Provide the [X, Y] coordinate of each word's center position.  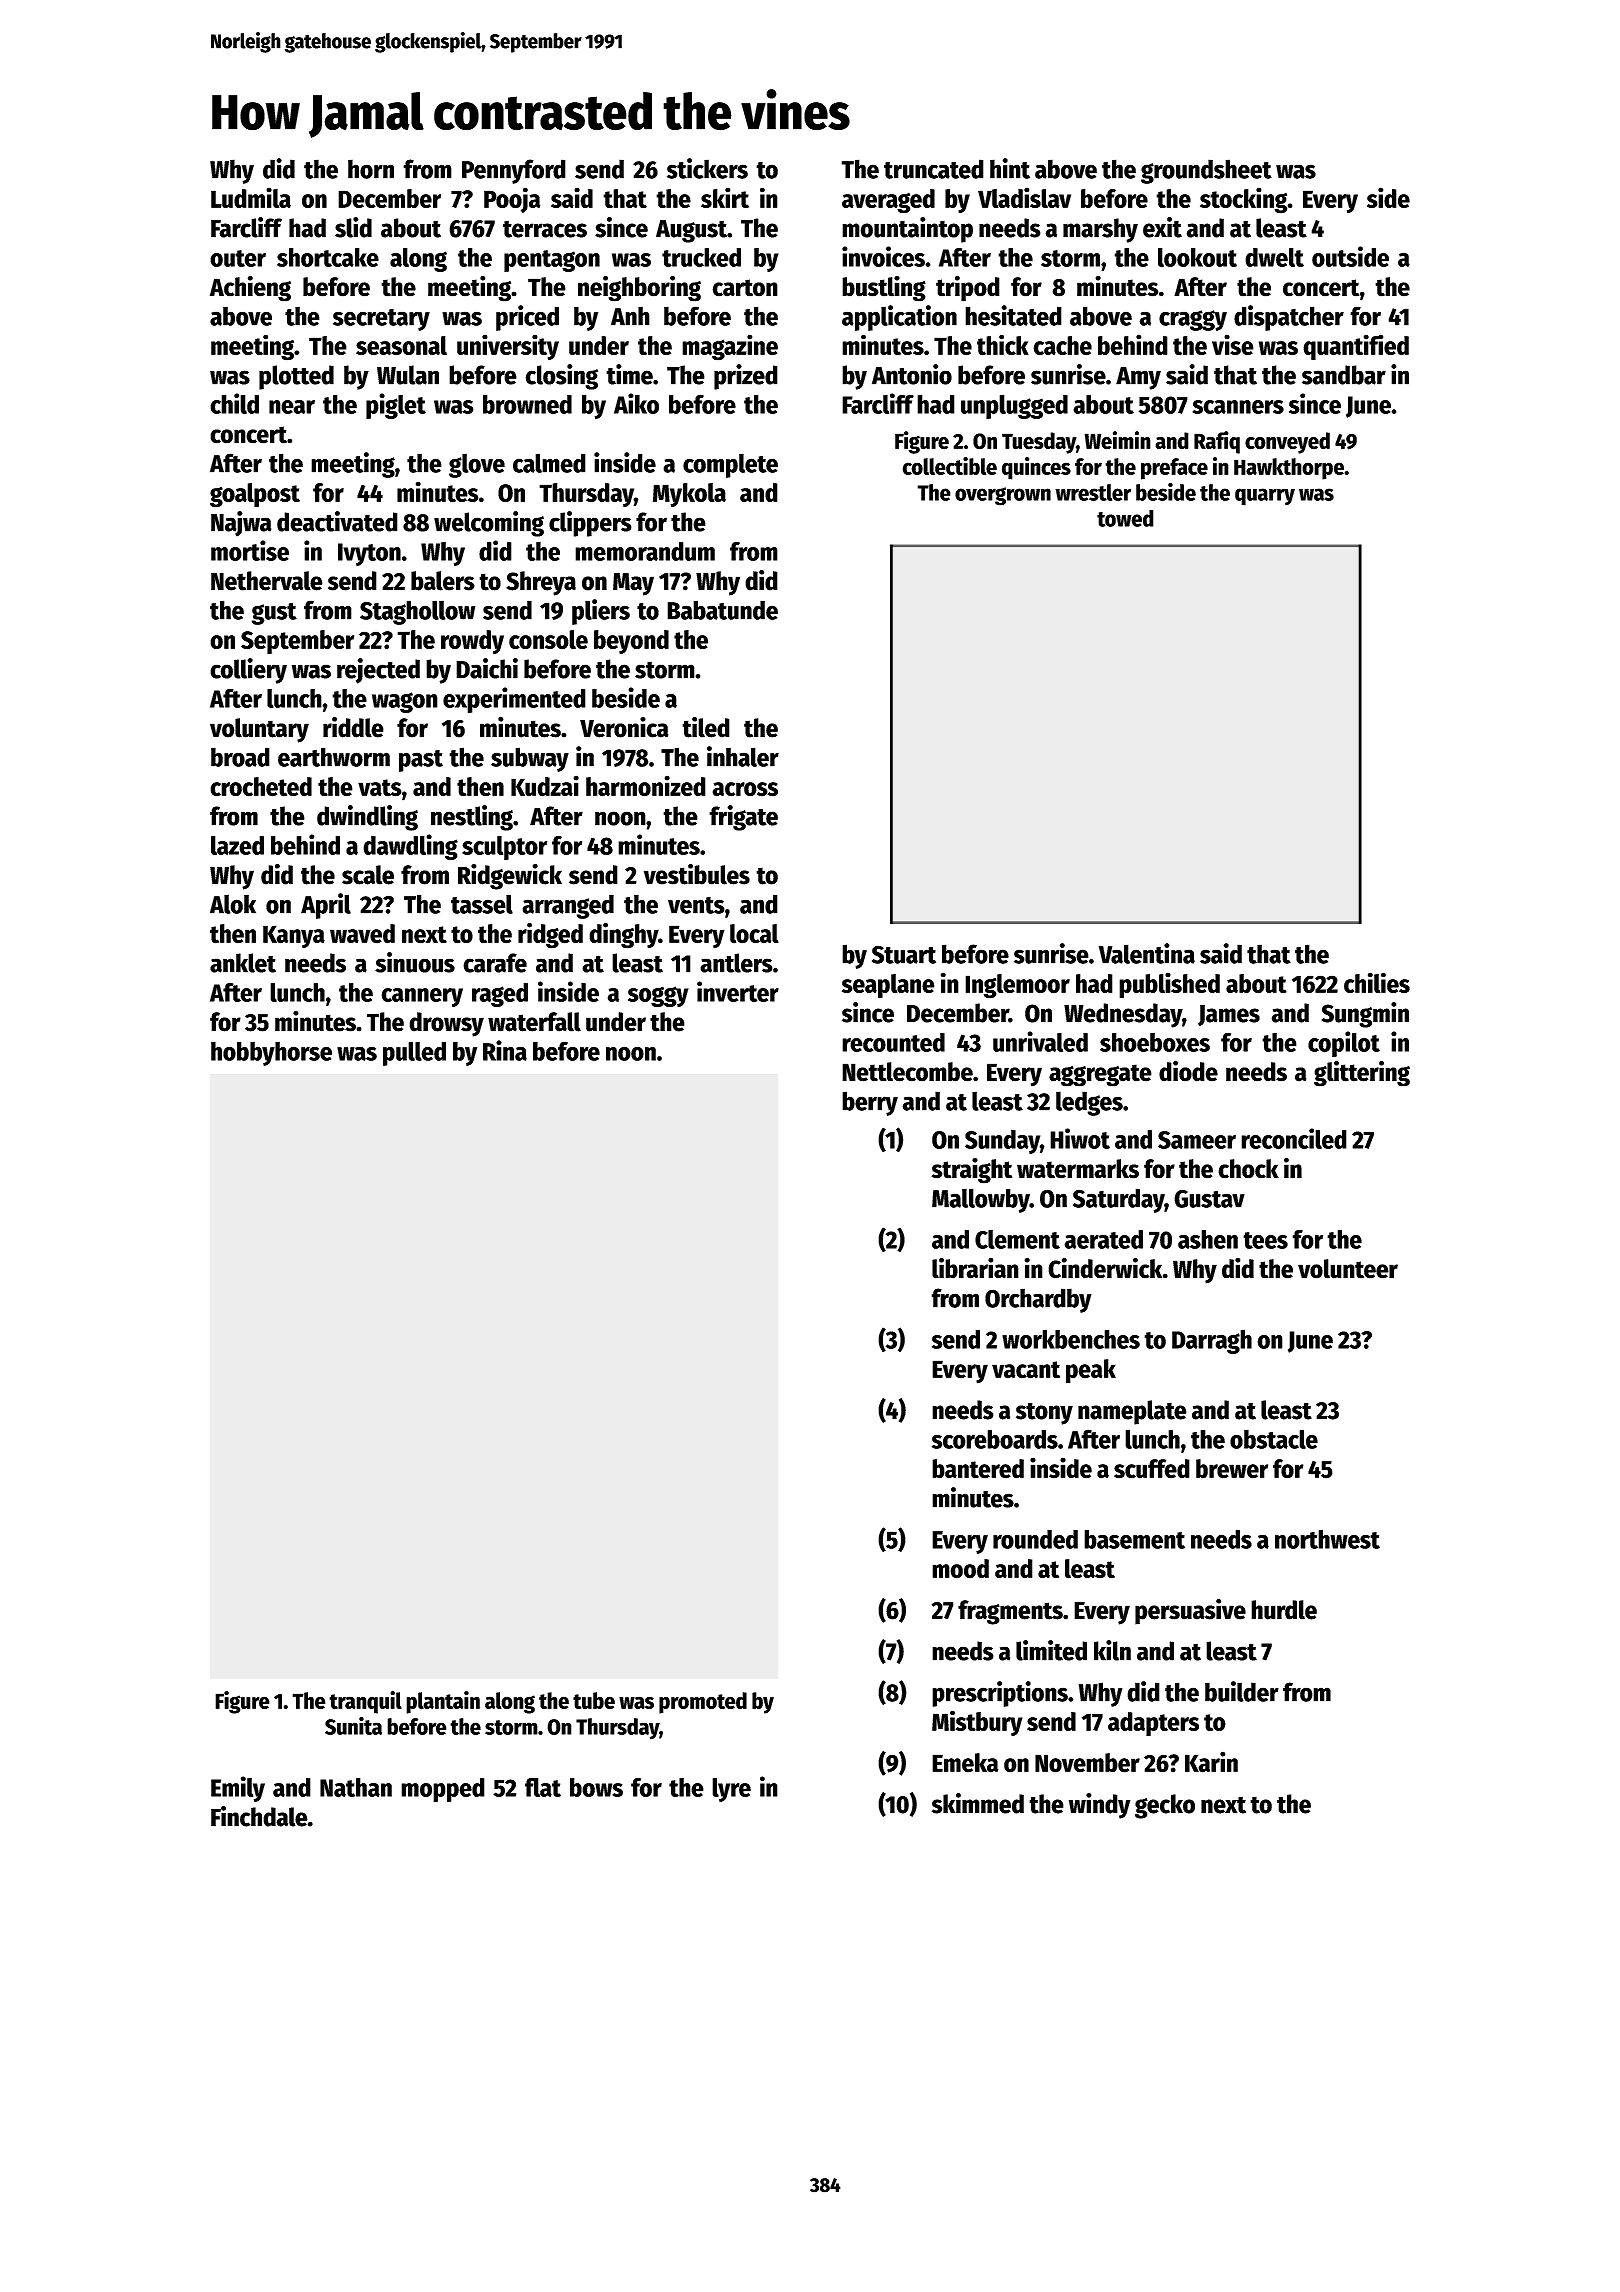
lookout [1197, 257]
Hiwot [1080, 1138]
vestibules [697, 874]
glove [477, 465]
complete [730, 465]
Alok [233, 904]
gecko [1165, 1806]
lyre [731, 1790]
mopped [443, 1790]
